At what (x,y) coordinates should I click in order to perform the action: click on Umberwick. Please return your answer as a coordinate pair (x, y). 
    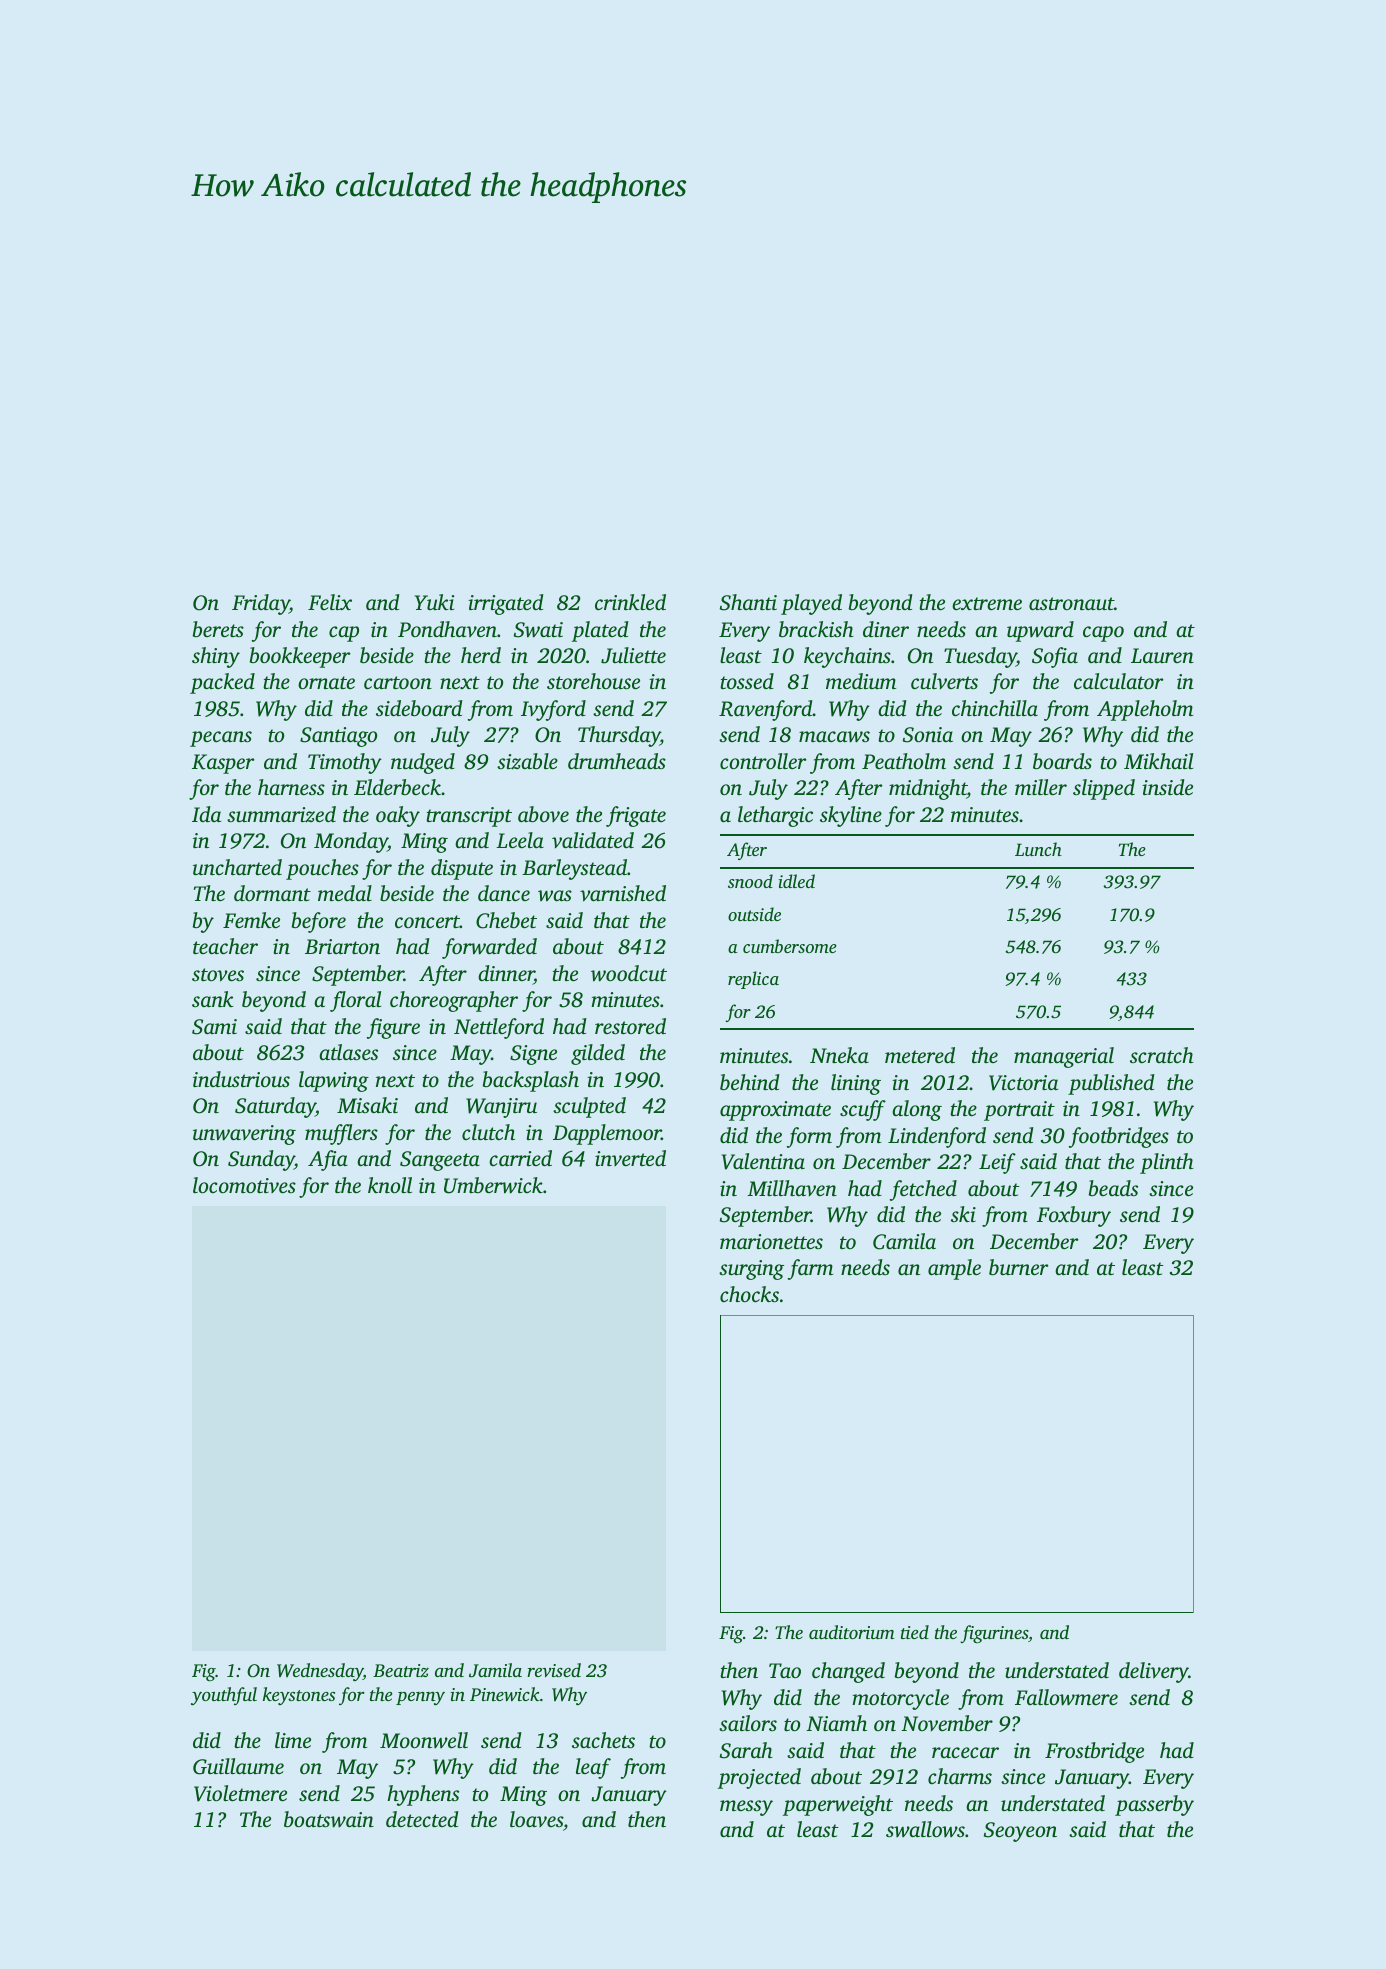
    Looking at the image, I should click on (493, 1185).
